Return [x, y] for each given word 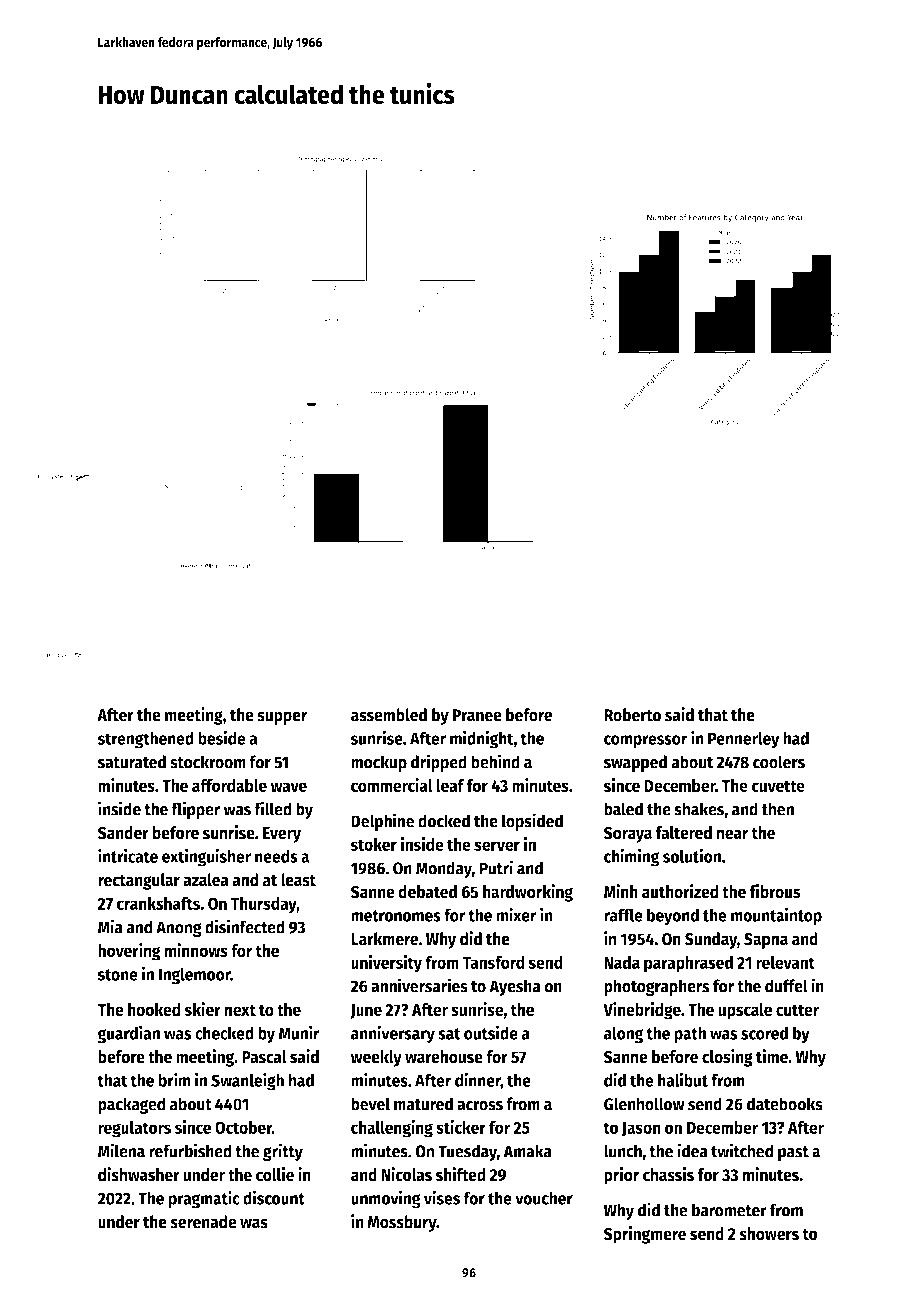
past [793, 1153]
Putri [496, 867]
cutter [797, 1010]
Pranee [477, 715]
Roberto [632, 715]
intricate [128, 855]
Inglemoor [195, 976]
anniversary [393, 1034]
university [386, 964]
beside [222, 737]
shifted [461, 1174]
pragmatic [204, 1199]
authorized [680, 891]
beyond [673, 917]
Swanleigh [247, 1081]
